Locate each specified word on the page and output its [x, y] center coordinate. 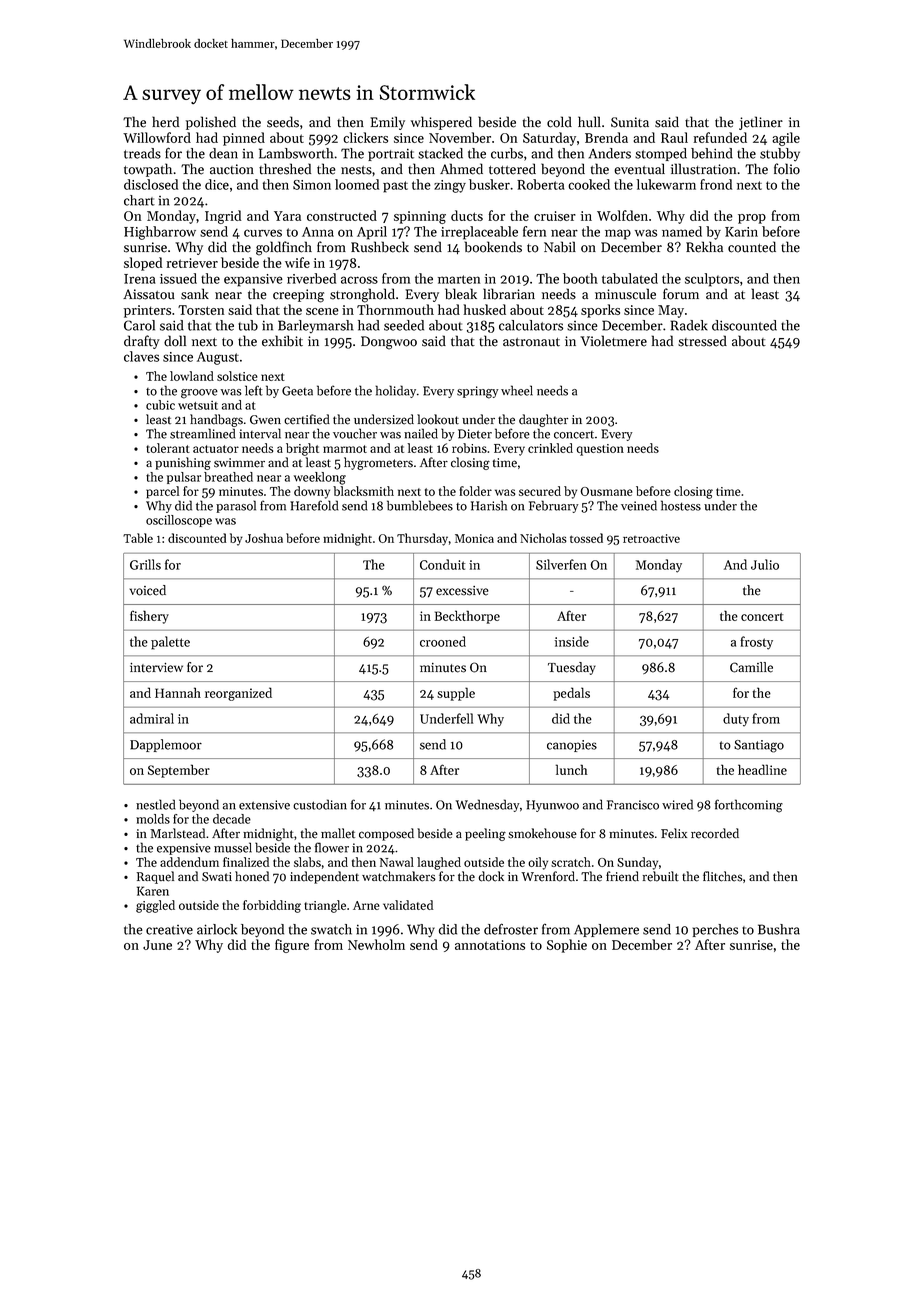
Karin [741, 232]
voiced [148, 590]
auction [232, 169]
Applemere [606, 930]
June [157, 945]
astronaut [531, 342]
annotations [490, 945]
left [254, 390]
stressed [702, 341]
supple [456, 694]
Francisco [633, 805]
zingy [450, 186]
